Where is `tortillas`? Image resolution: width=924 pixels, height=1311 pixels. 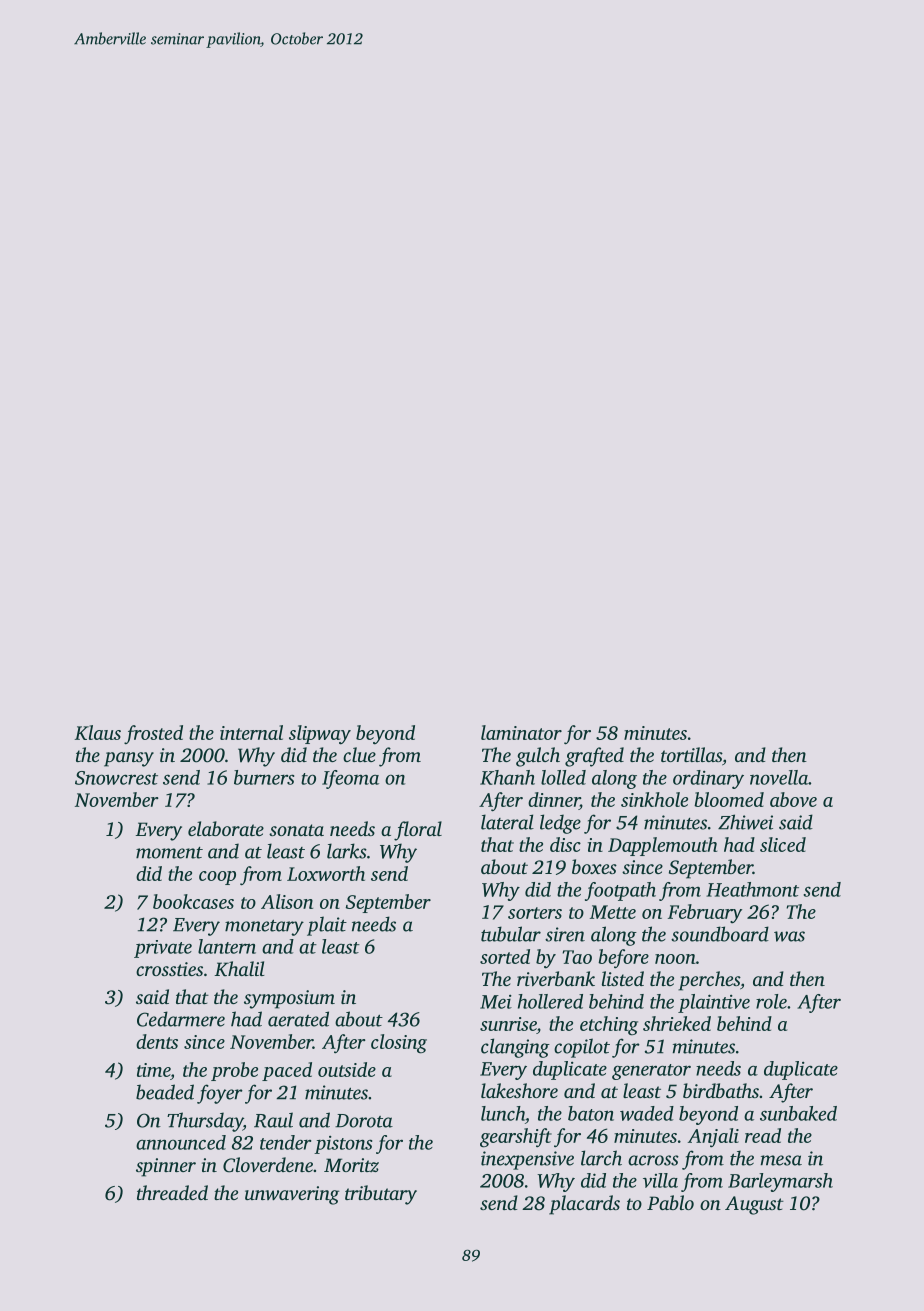
tortillas is located at coordinates (691, 754).
